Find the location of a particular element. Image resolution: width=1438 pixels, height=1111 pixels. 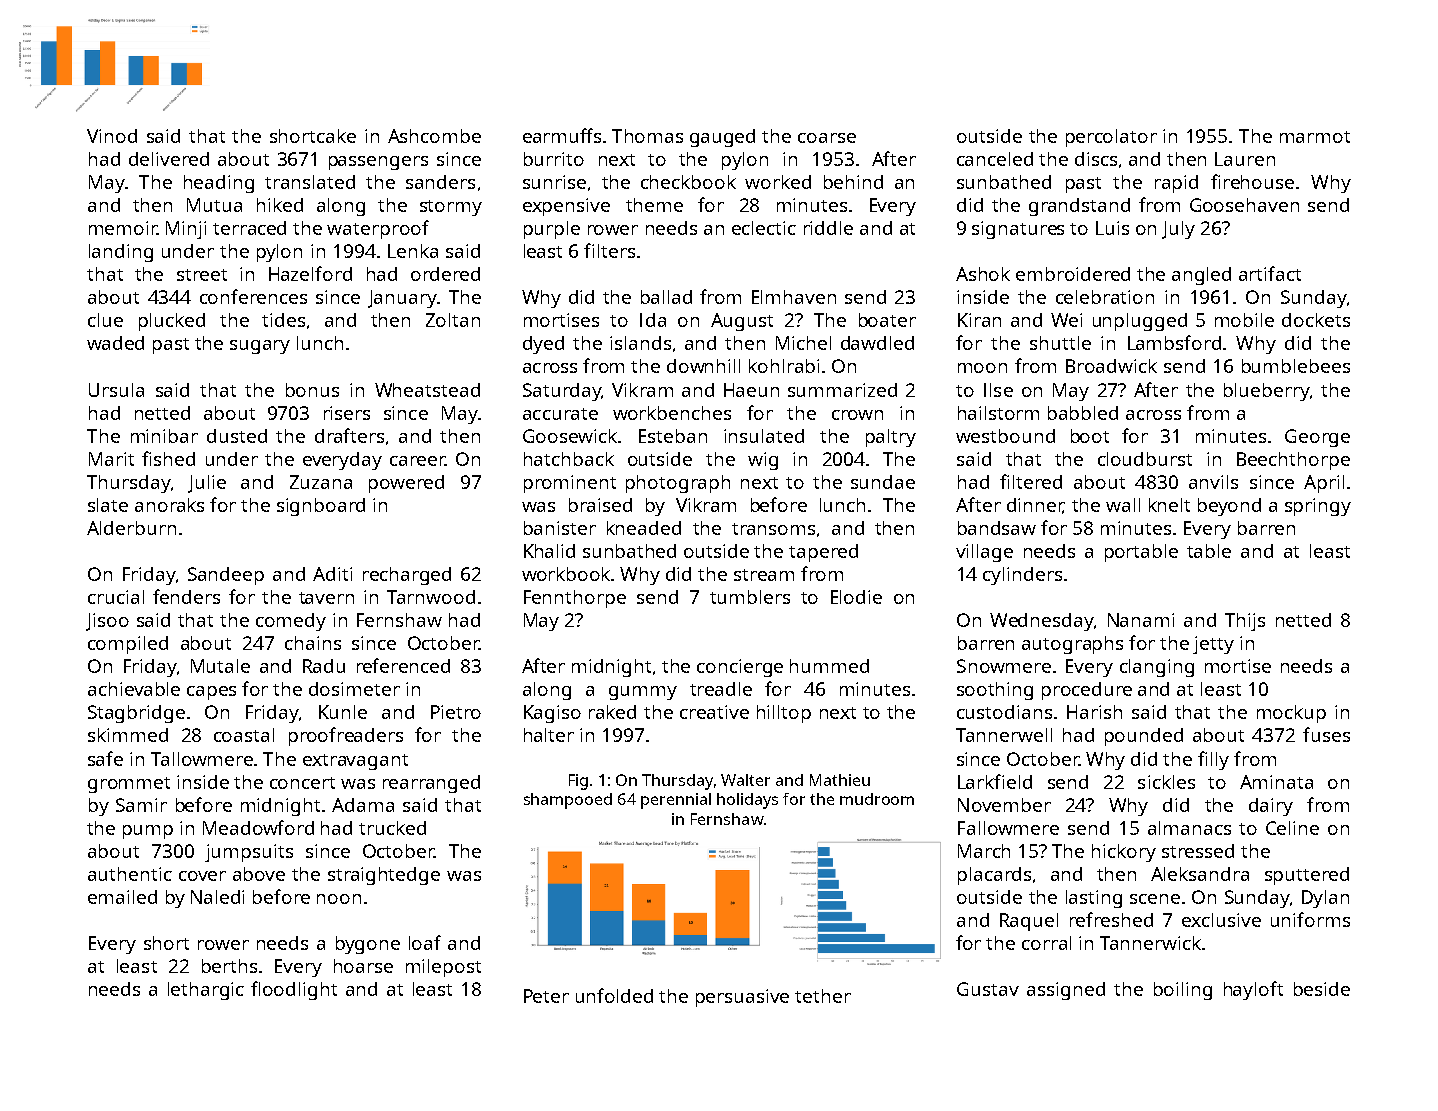

hilltop is located at coordinates (784, 714).
